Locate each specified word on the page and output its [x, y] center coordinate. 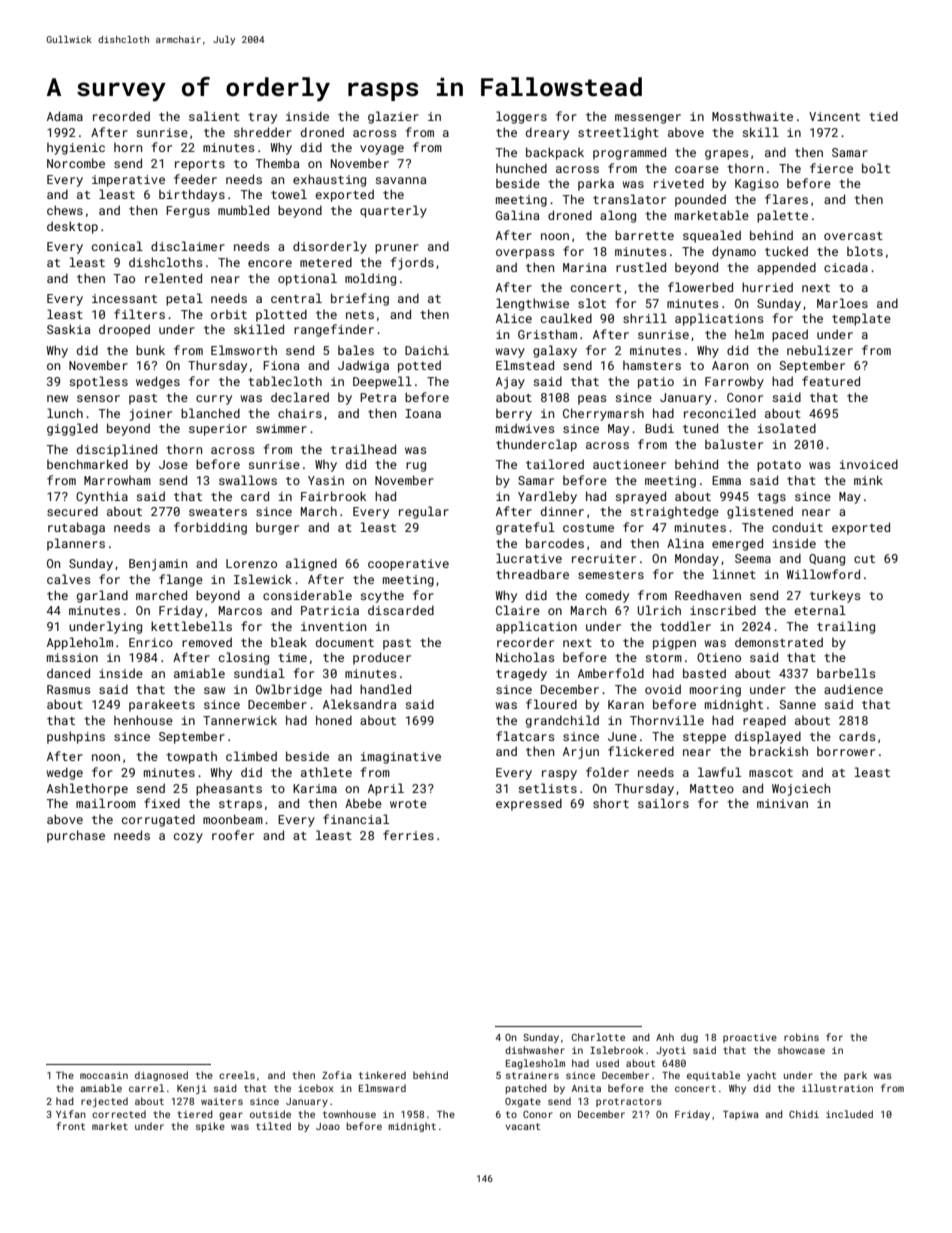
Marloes [842, 303]
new [57, 398]
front [71, 1126]
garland [102, 596]
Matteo [712, 788]
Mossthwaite [752, 116]
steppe [704, 738]
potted [419, 366]
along [618, 216]
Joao [328, 1126]
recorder [525, 642]
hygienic [76, 149]
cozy [188, 838]
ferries [408, 835]
